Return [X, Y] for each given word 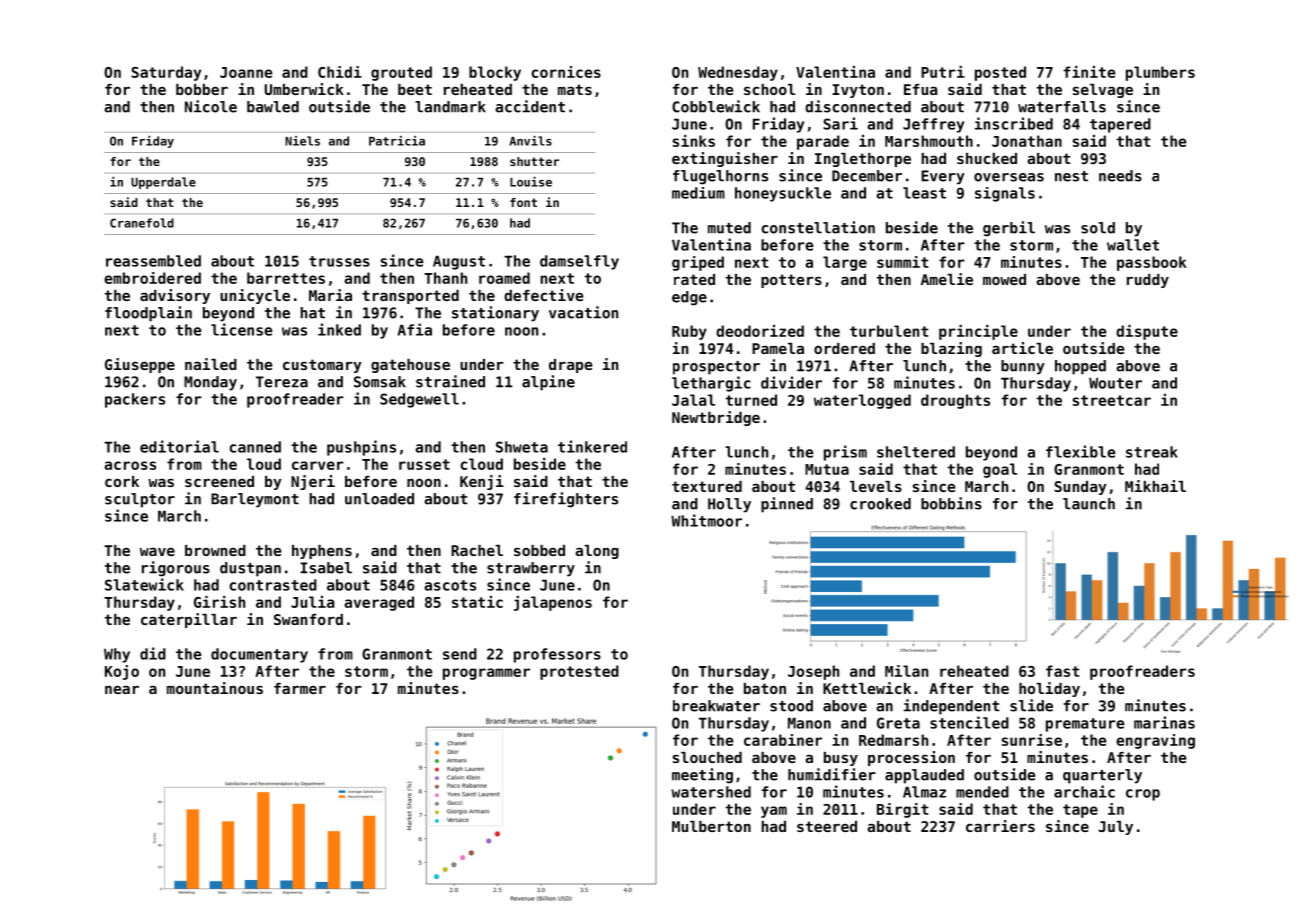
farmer [300, 688]
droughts [955, 401]
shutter [534, 161]
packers [135, 400]
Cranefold [142, 223]
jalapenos [553, 603]
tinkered [592, 446]
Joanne [246, 72]
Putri [943, 72]
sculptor [140, 500]
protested [579, 672]
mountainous [215, 688]
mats [575, 89]
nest [1071, 176]
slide [1031, 705]
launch [1089, 504]
